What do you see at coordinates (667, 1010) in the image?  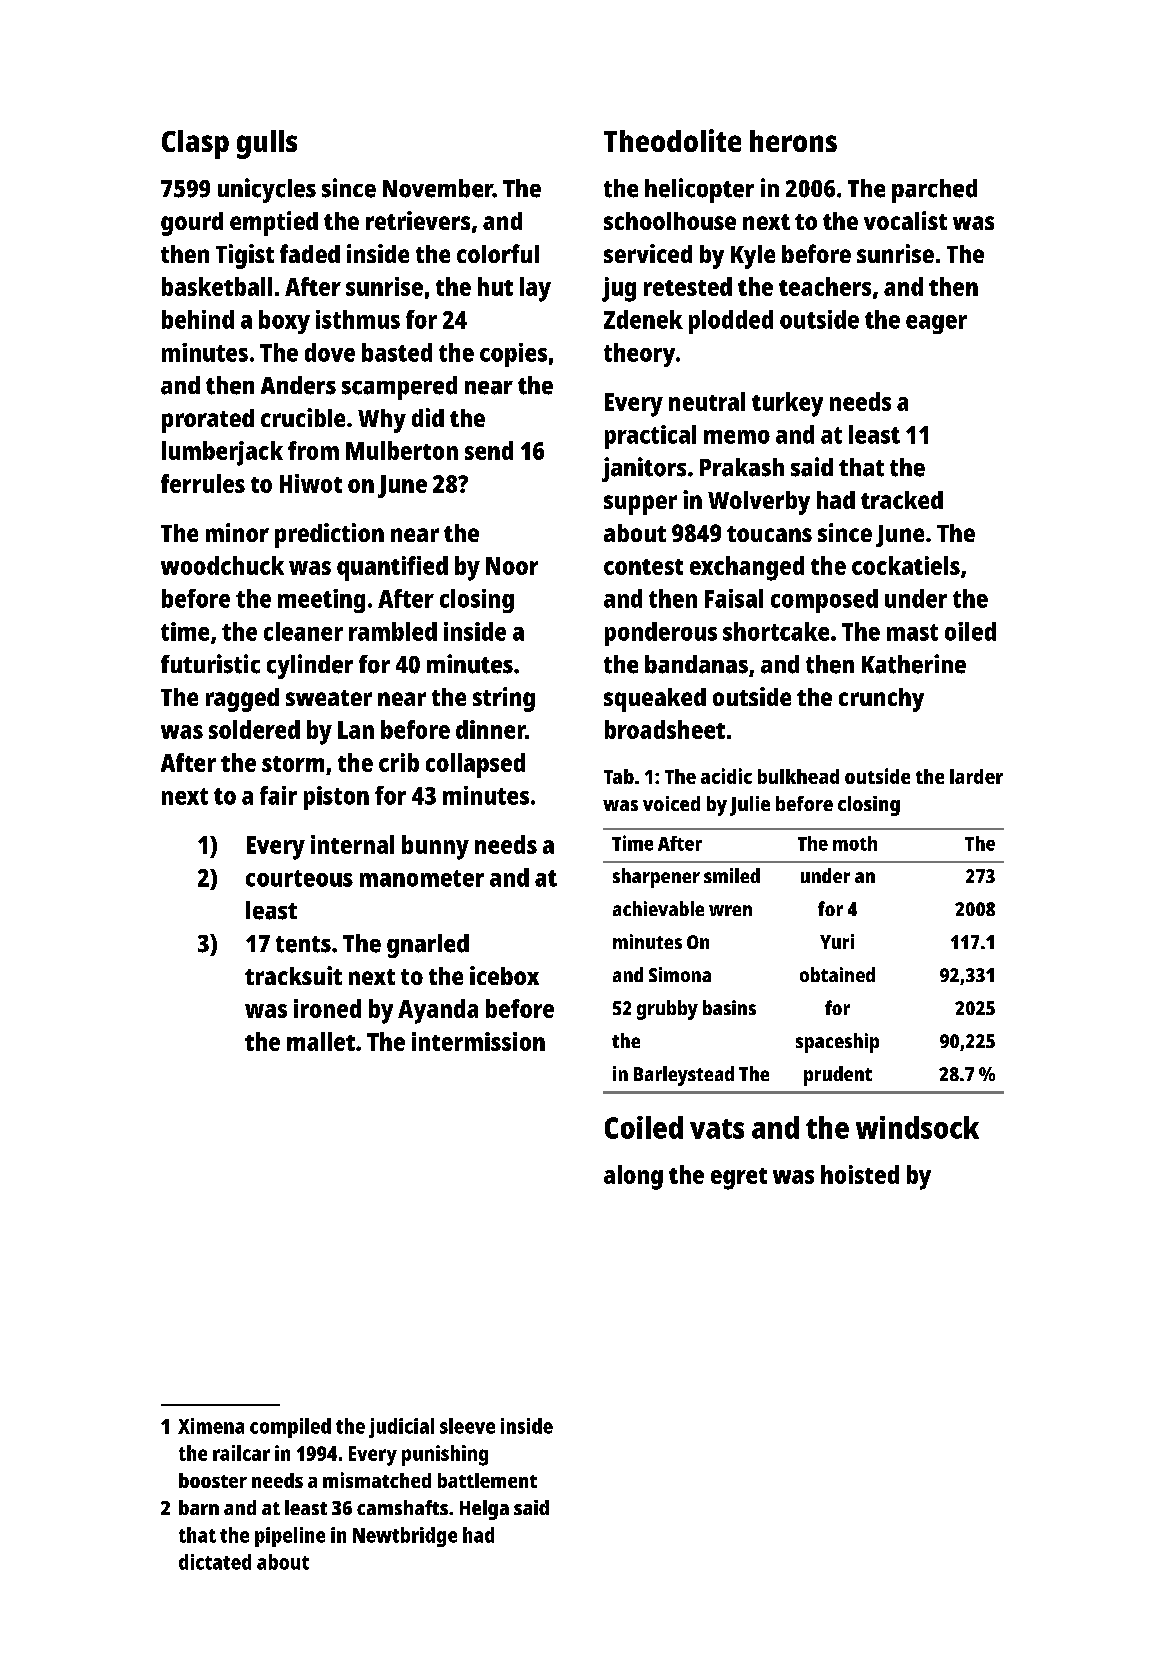 I see `grubby` at bounding box center [667, 1010].
